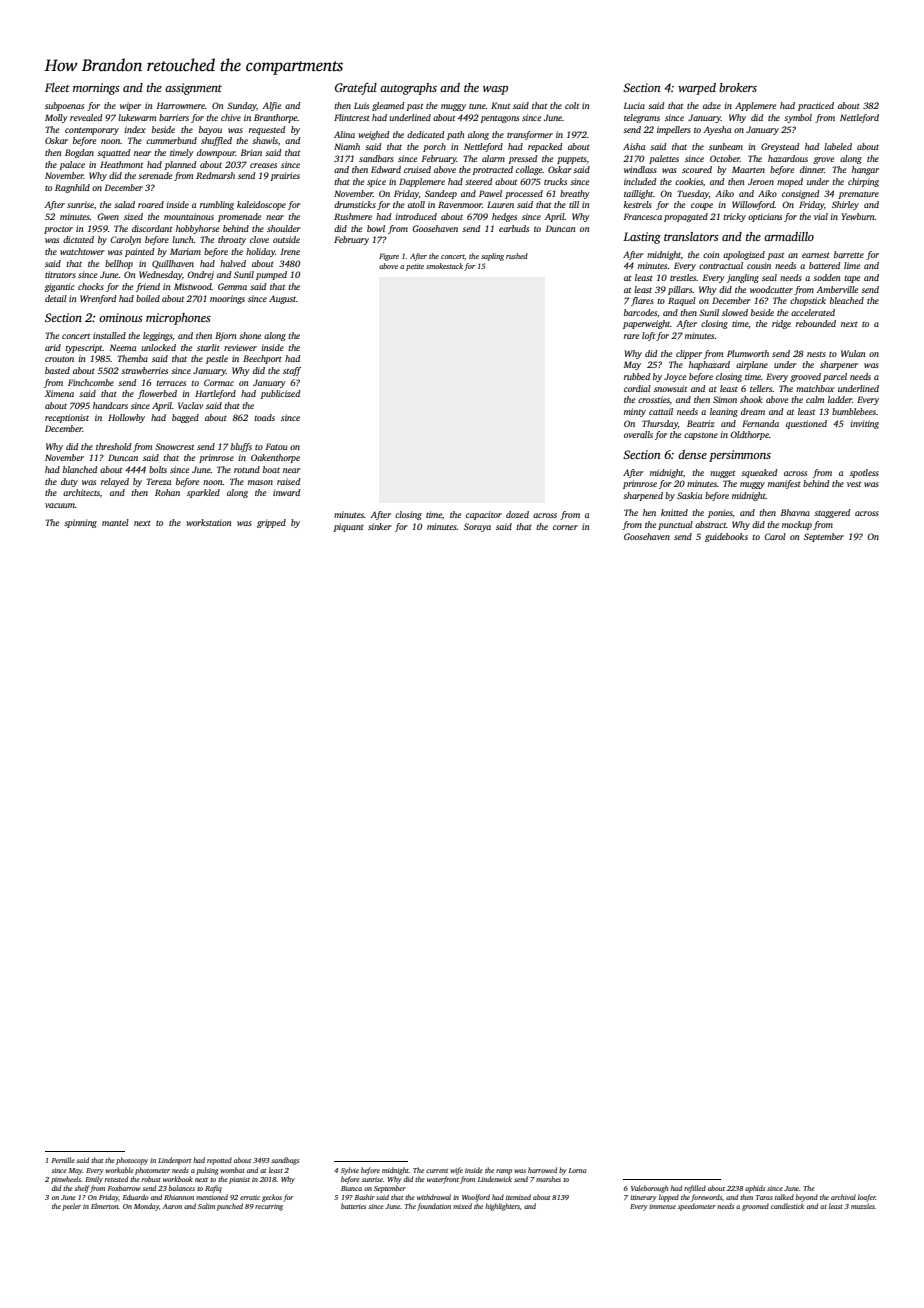 This image has height=1308, width=924. I want to click on spinning, so click(80, 523).
